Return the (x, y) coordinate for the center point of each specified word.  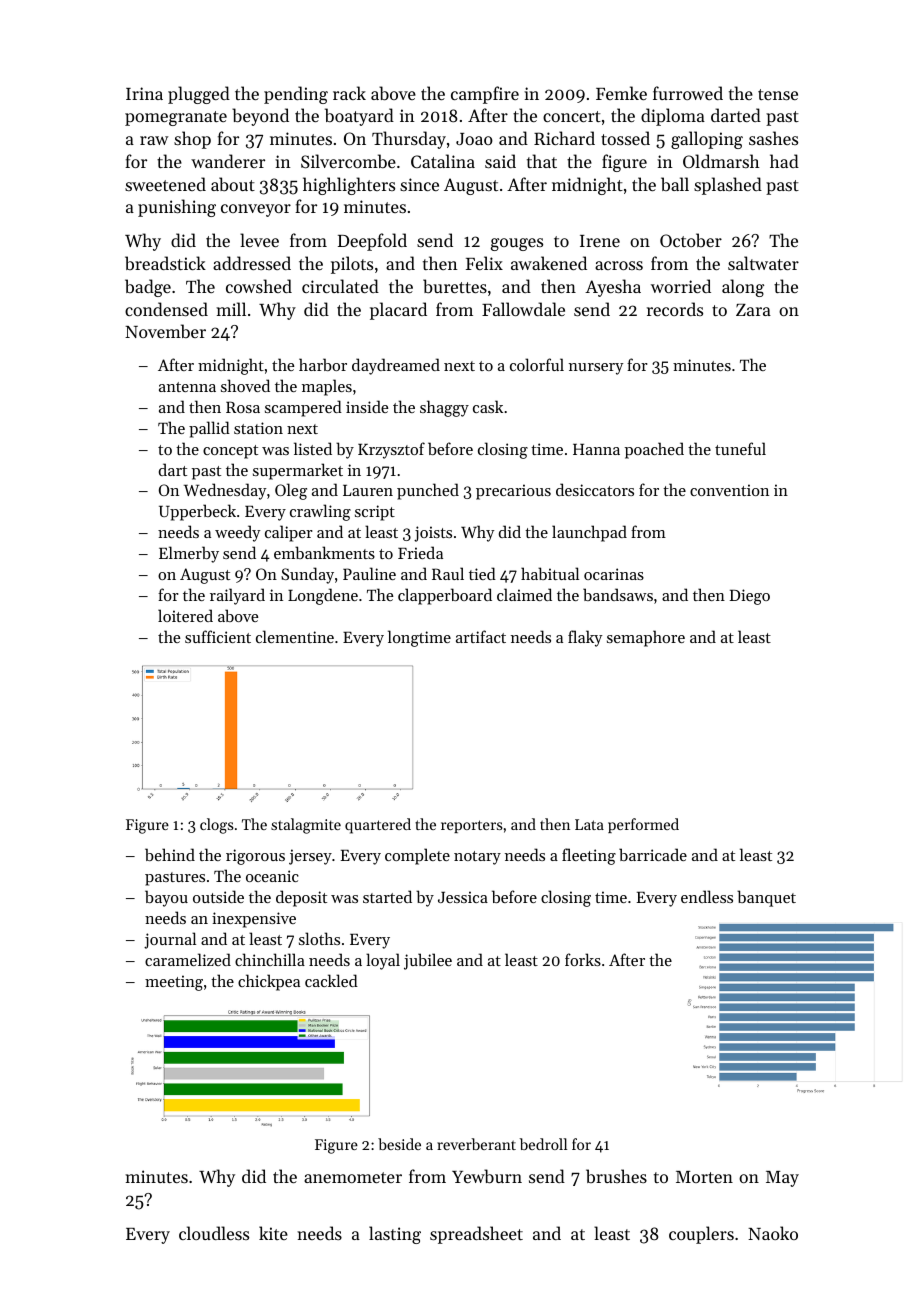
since (419, 184)
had (784, 161)
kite (273, 1233)
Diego (750, 597)
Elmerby (189, 554)
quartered (378, 826)
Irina (144, 93)
